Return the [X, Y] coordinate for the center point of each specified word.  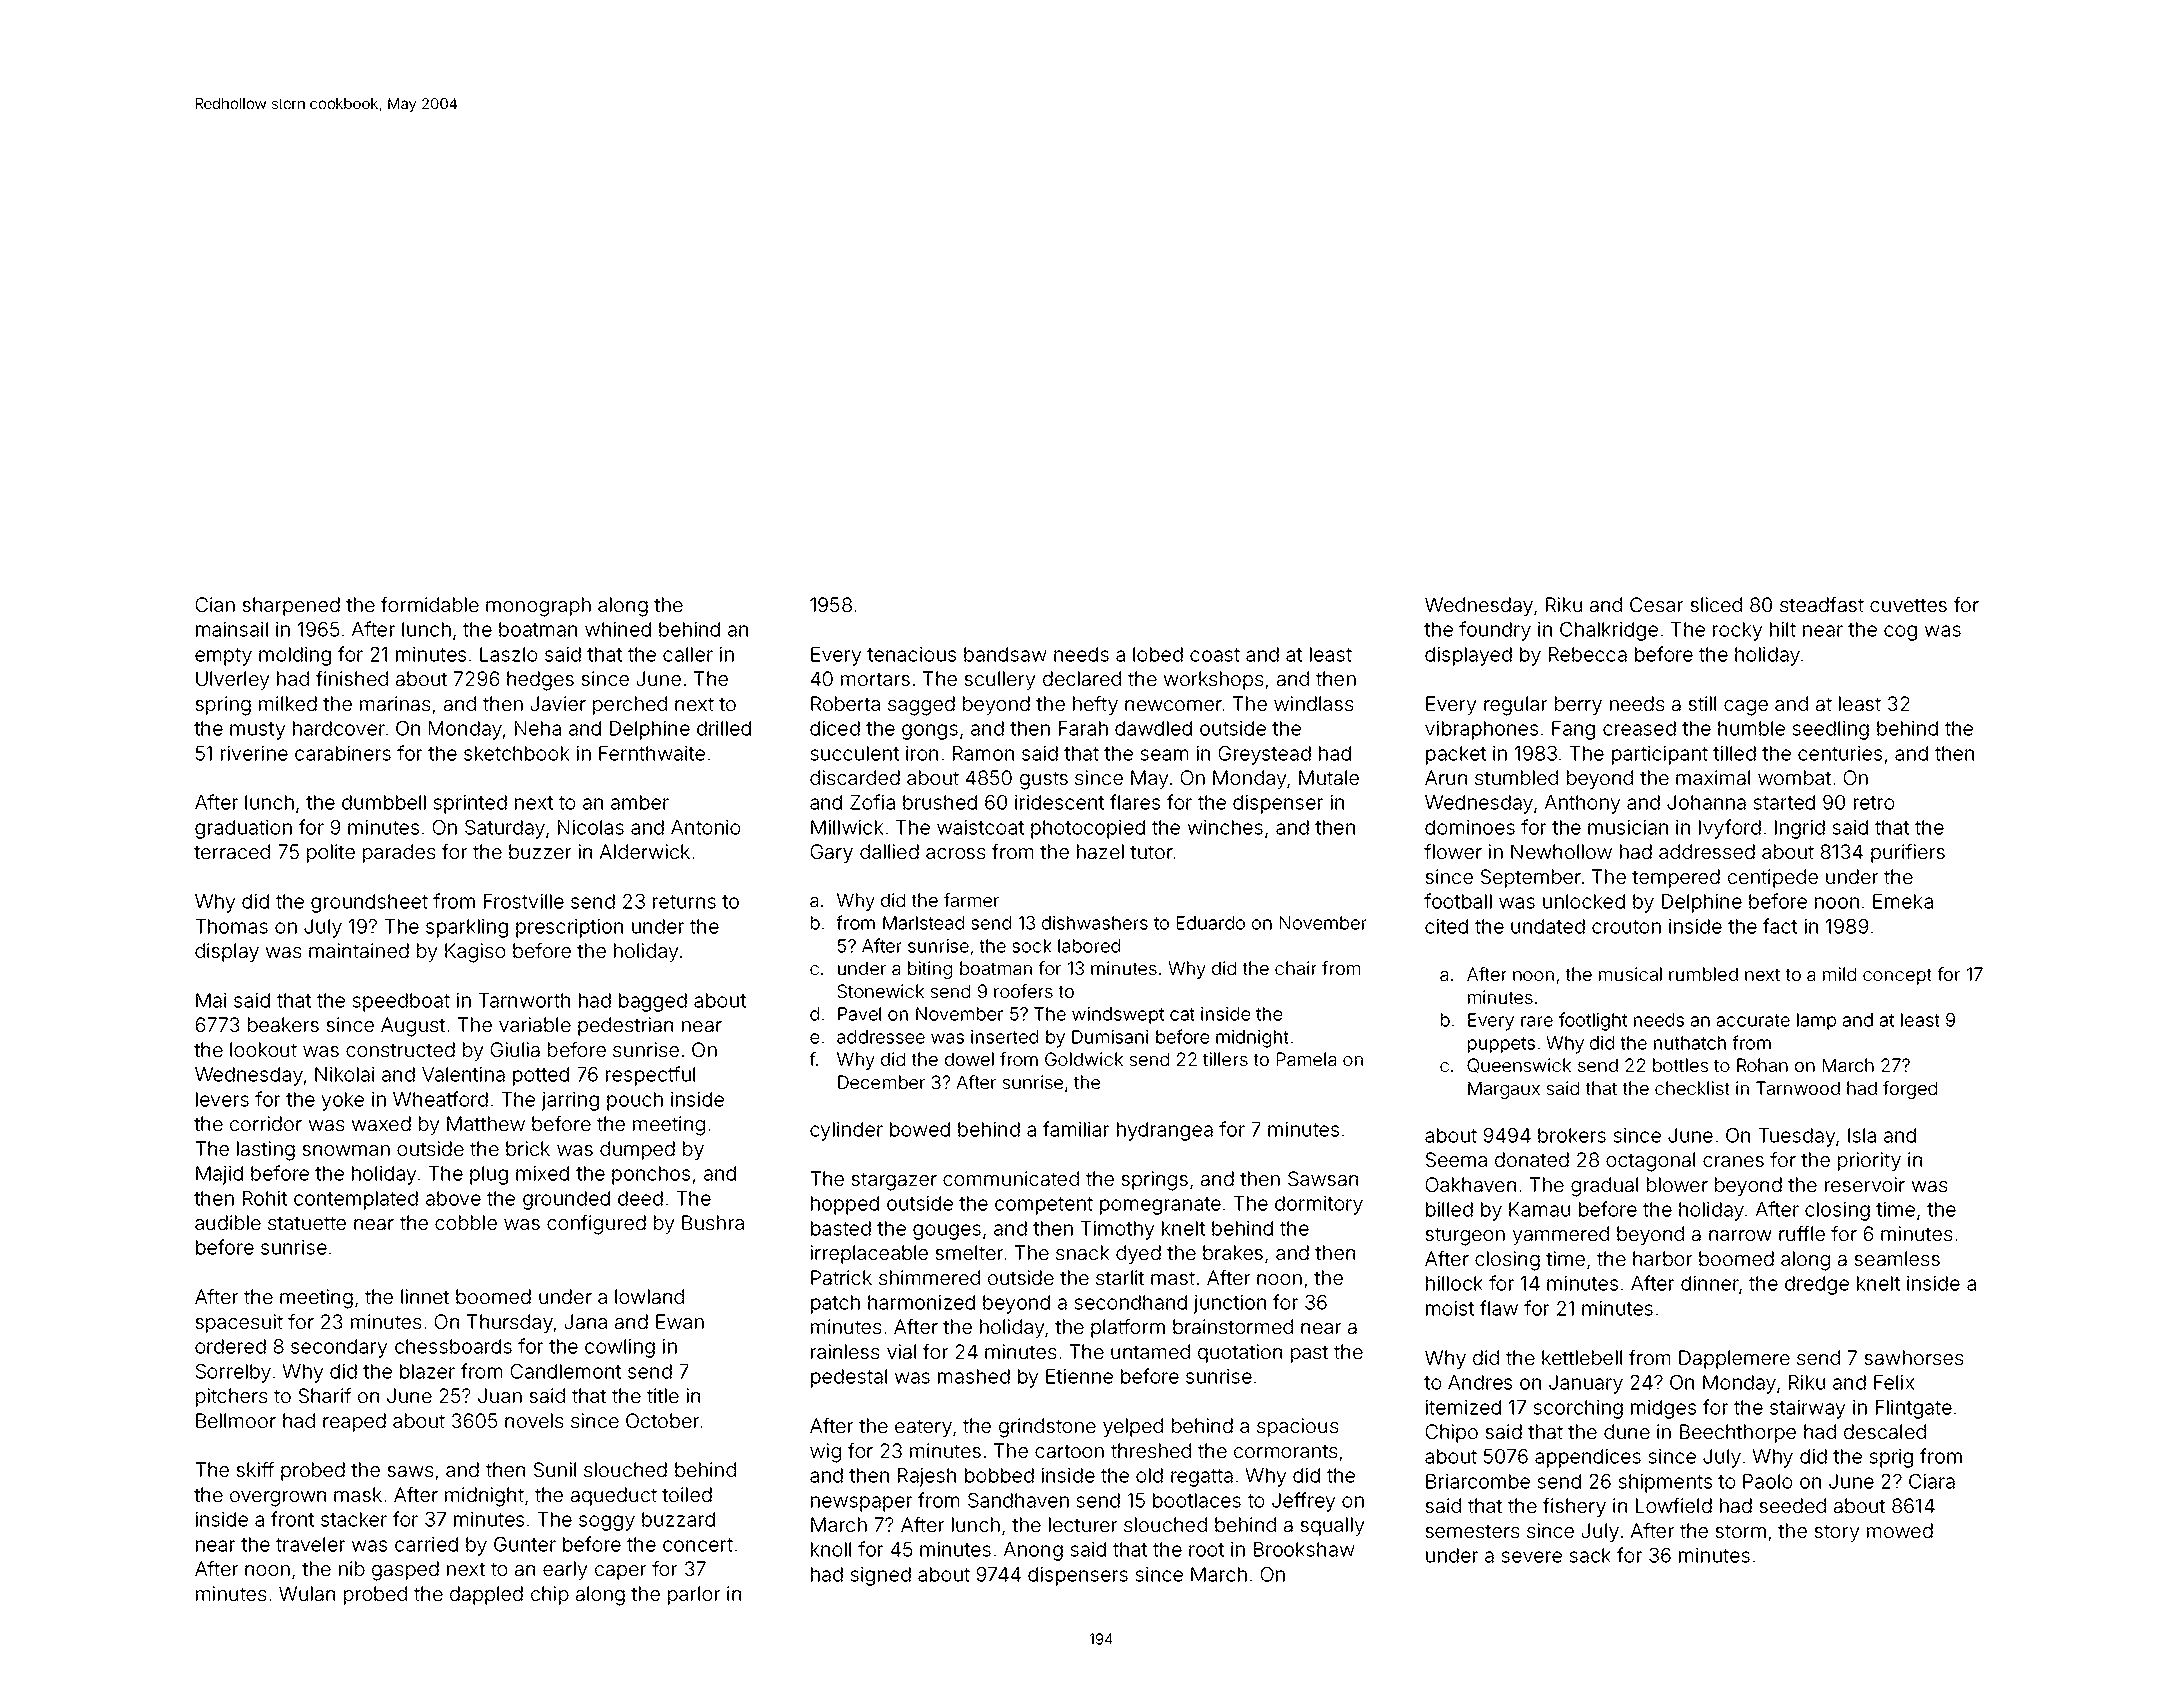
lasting [266, 1151]
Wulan [307, 1593]
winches [1225, 827]
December [881, 1082]
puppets [1501, 1045]
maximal [1713, 777]
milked [288, 703]
